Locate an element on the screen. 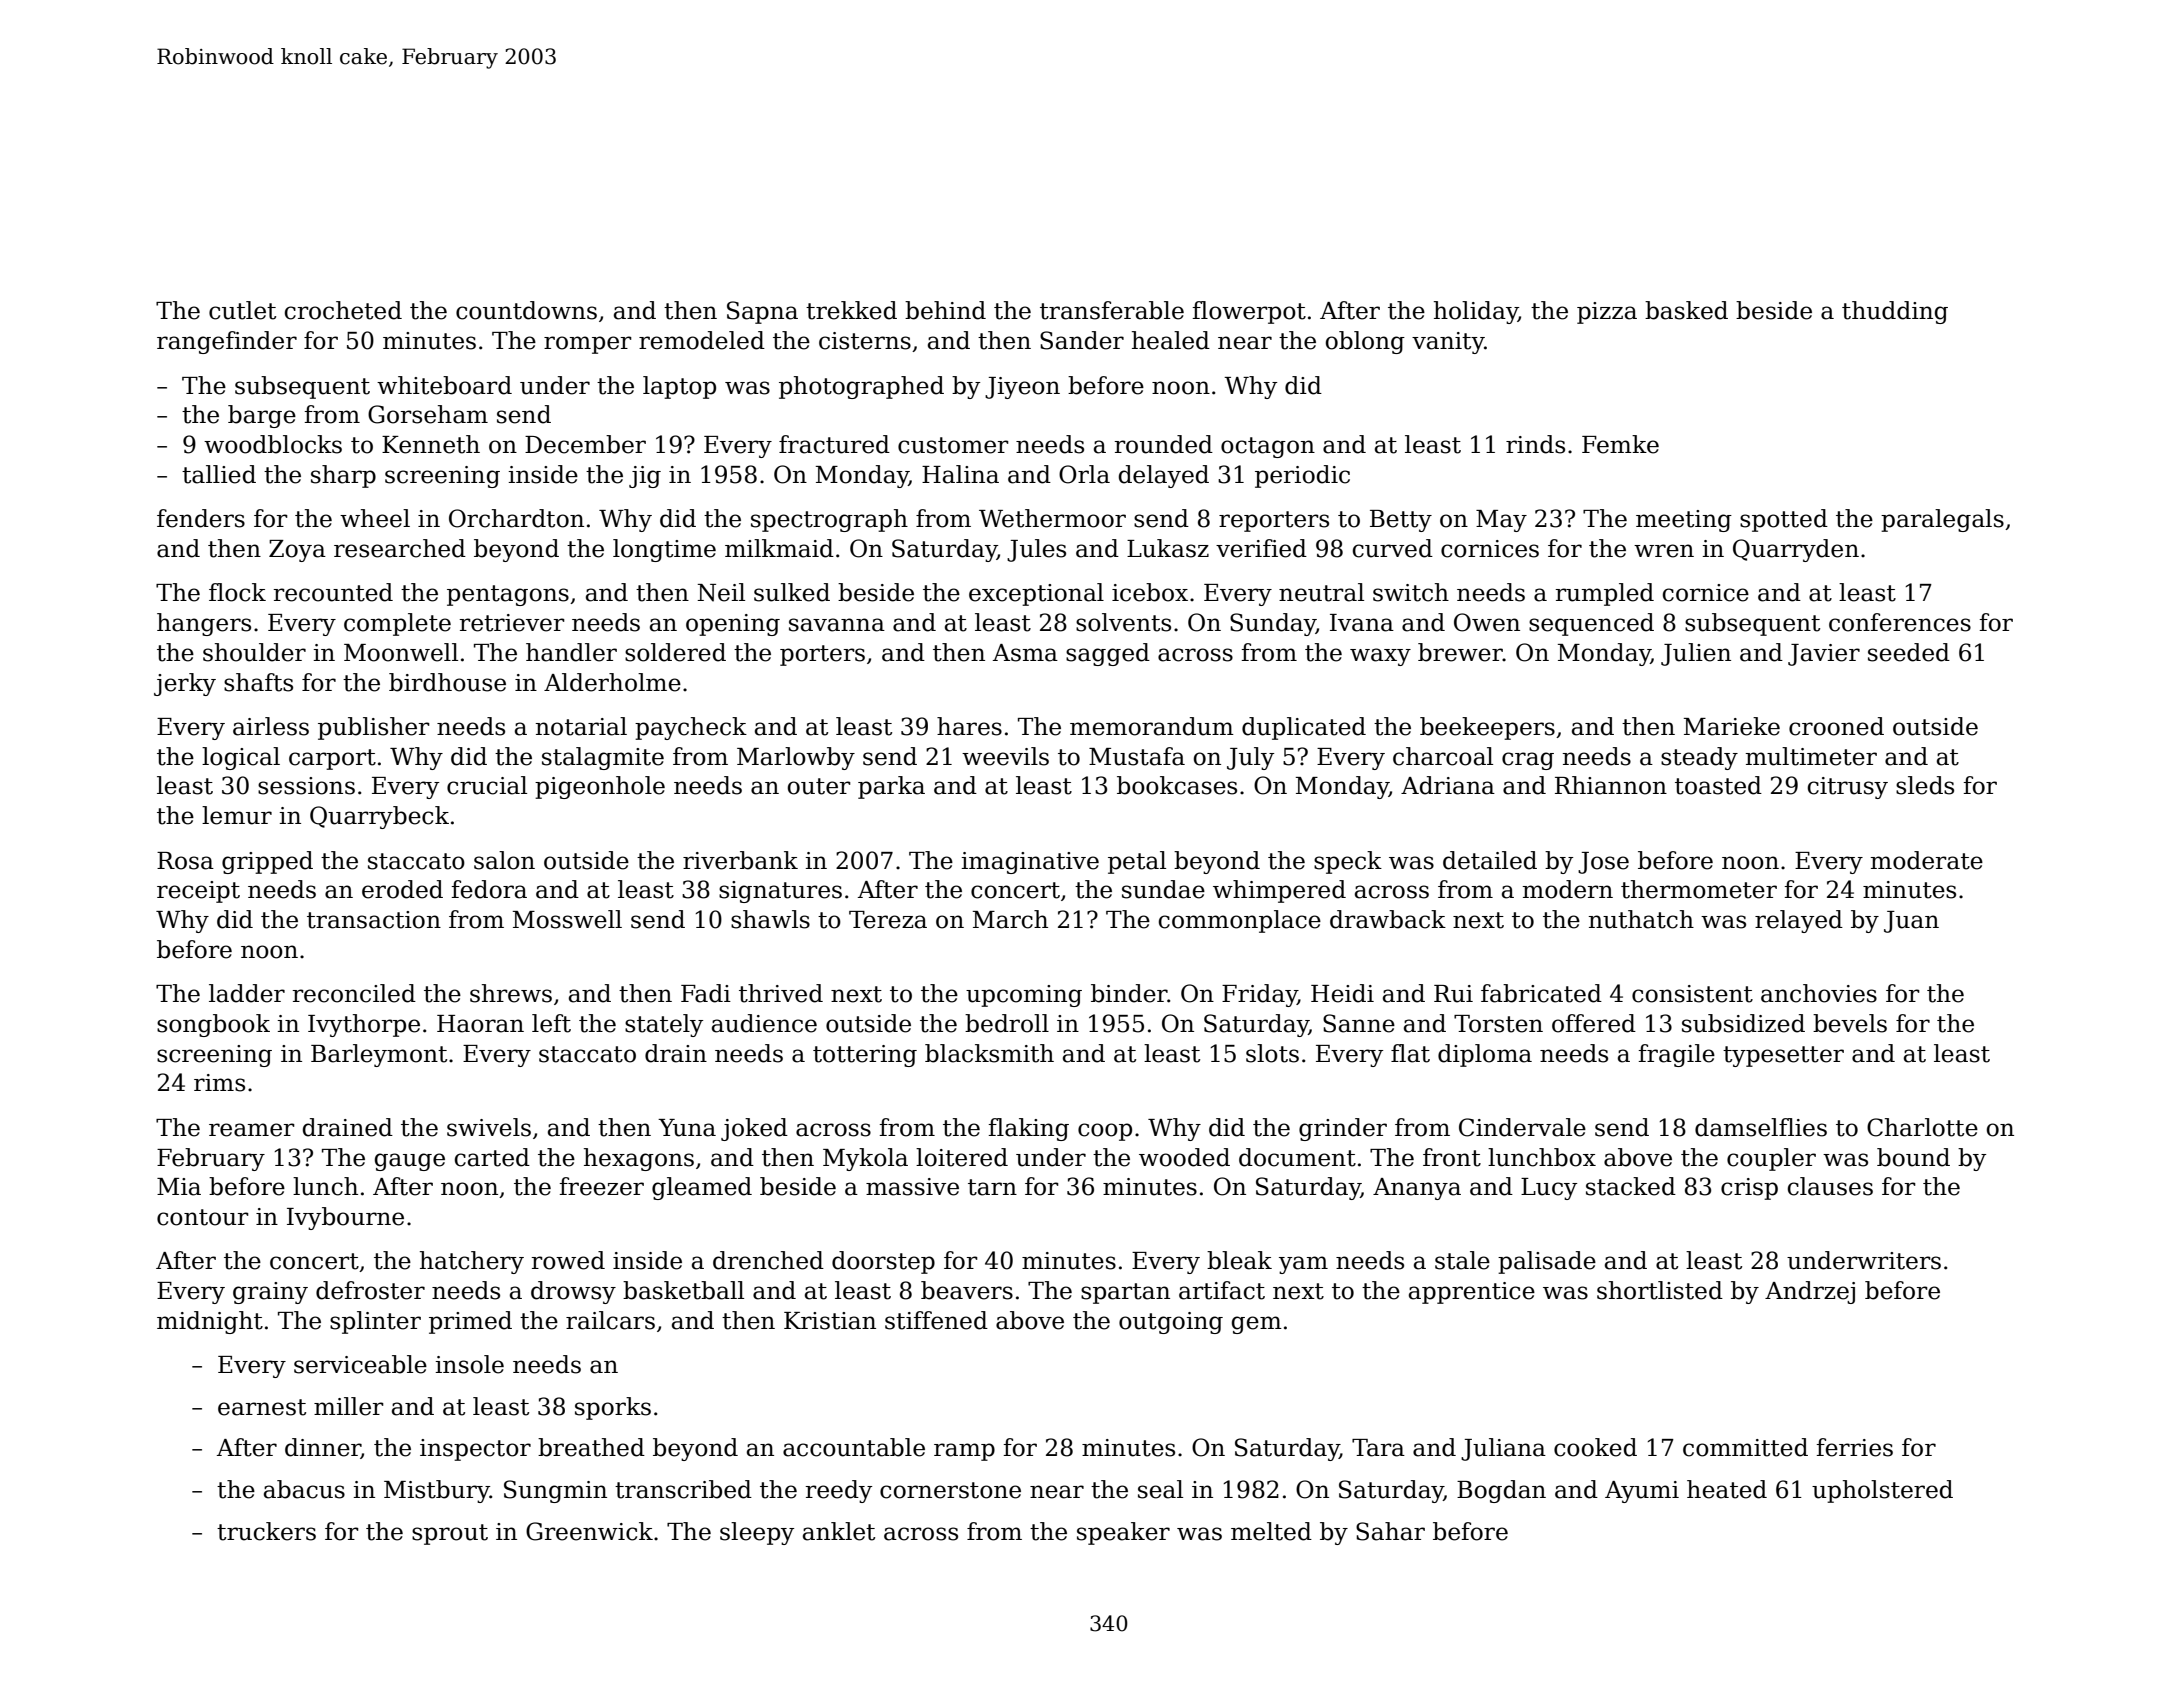 This screenshot has width=2178, height=1683. behind is located at coordinates (945, 310).
